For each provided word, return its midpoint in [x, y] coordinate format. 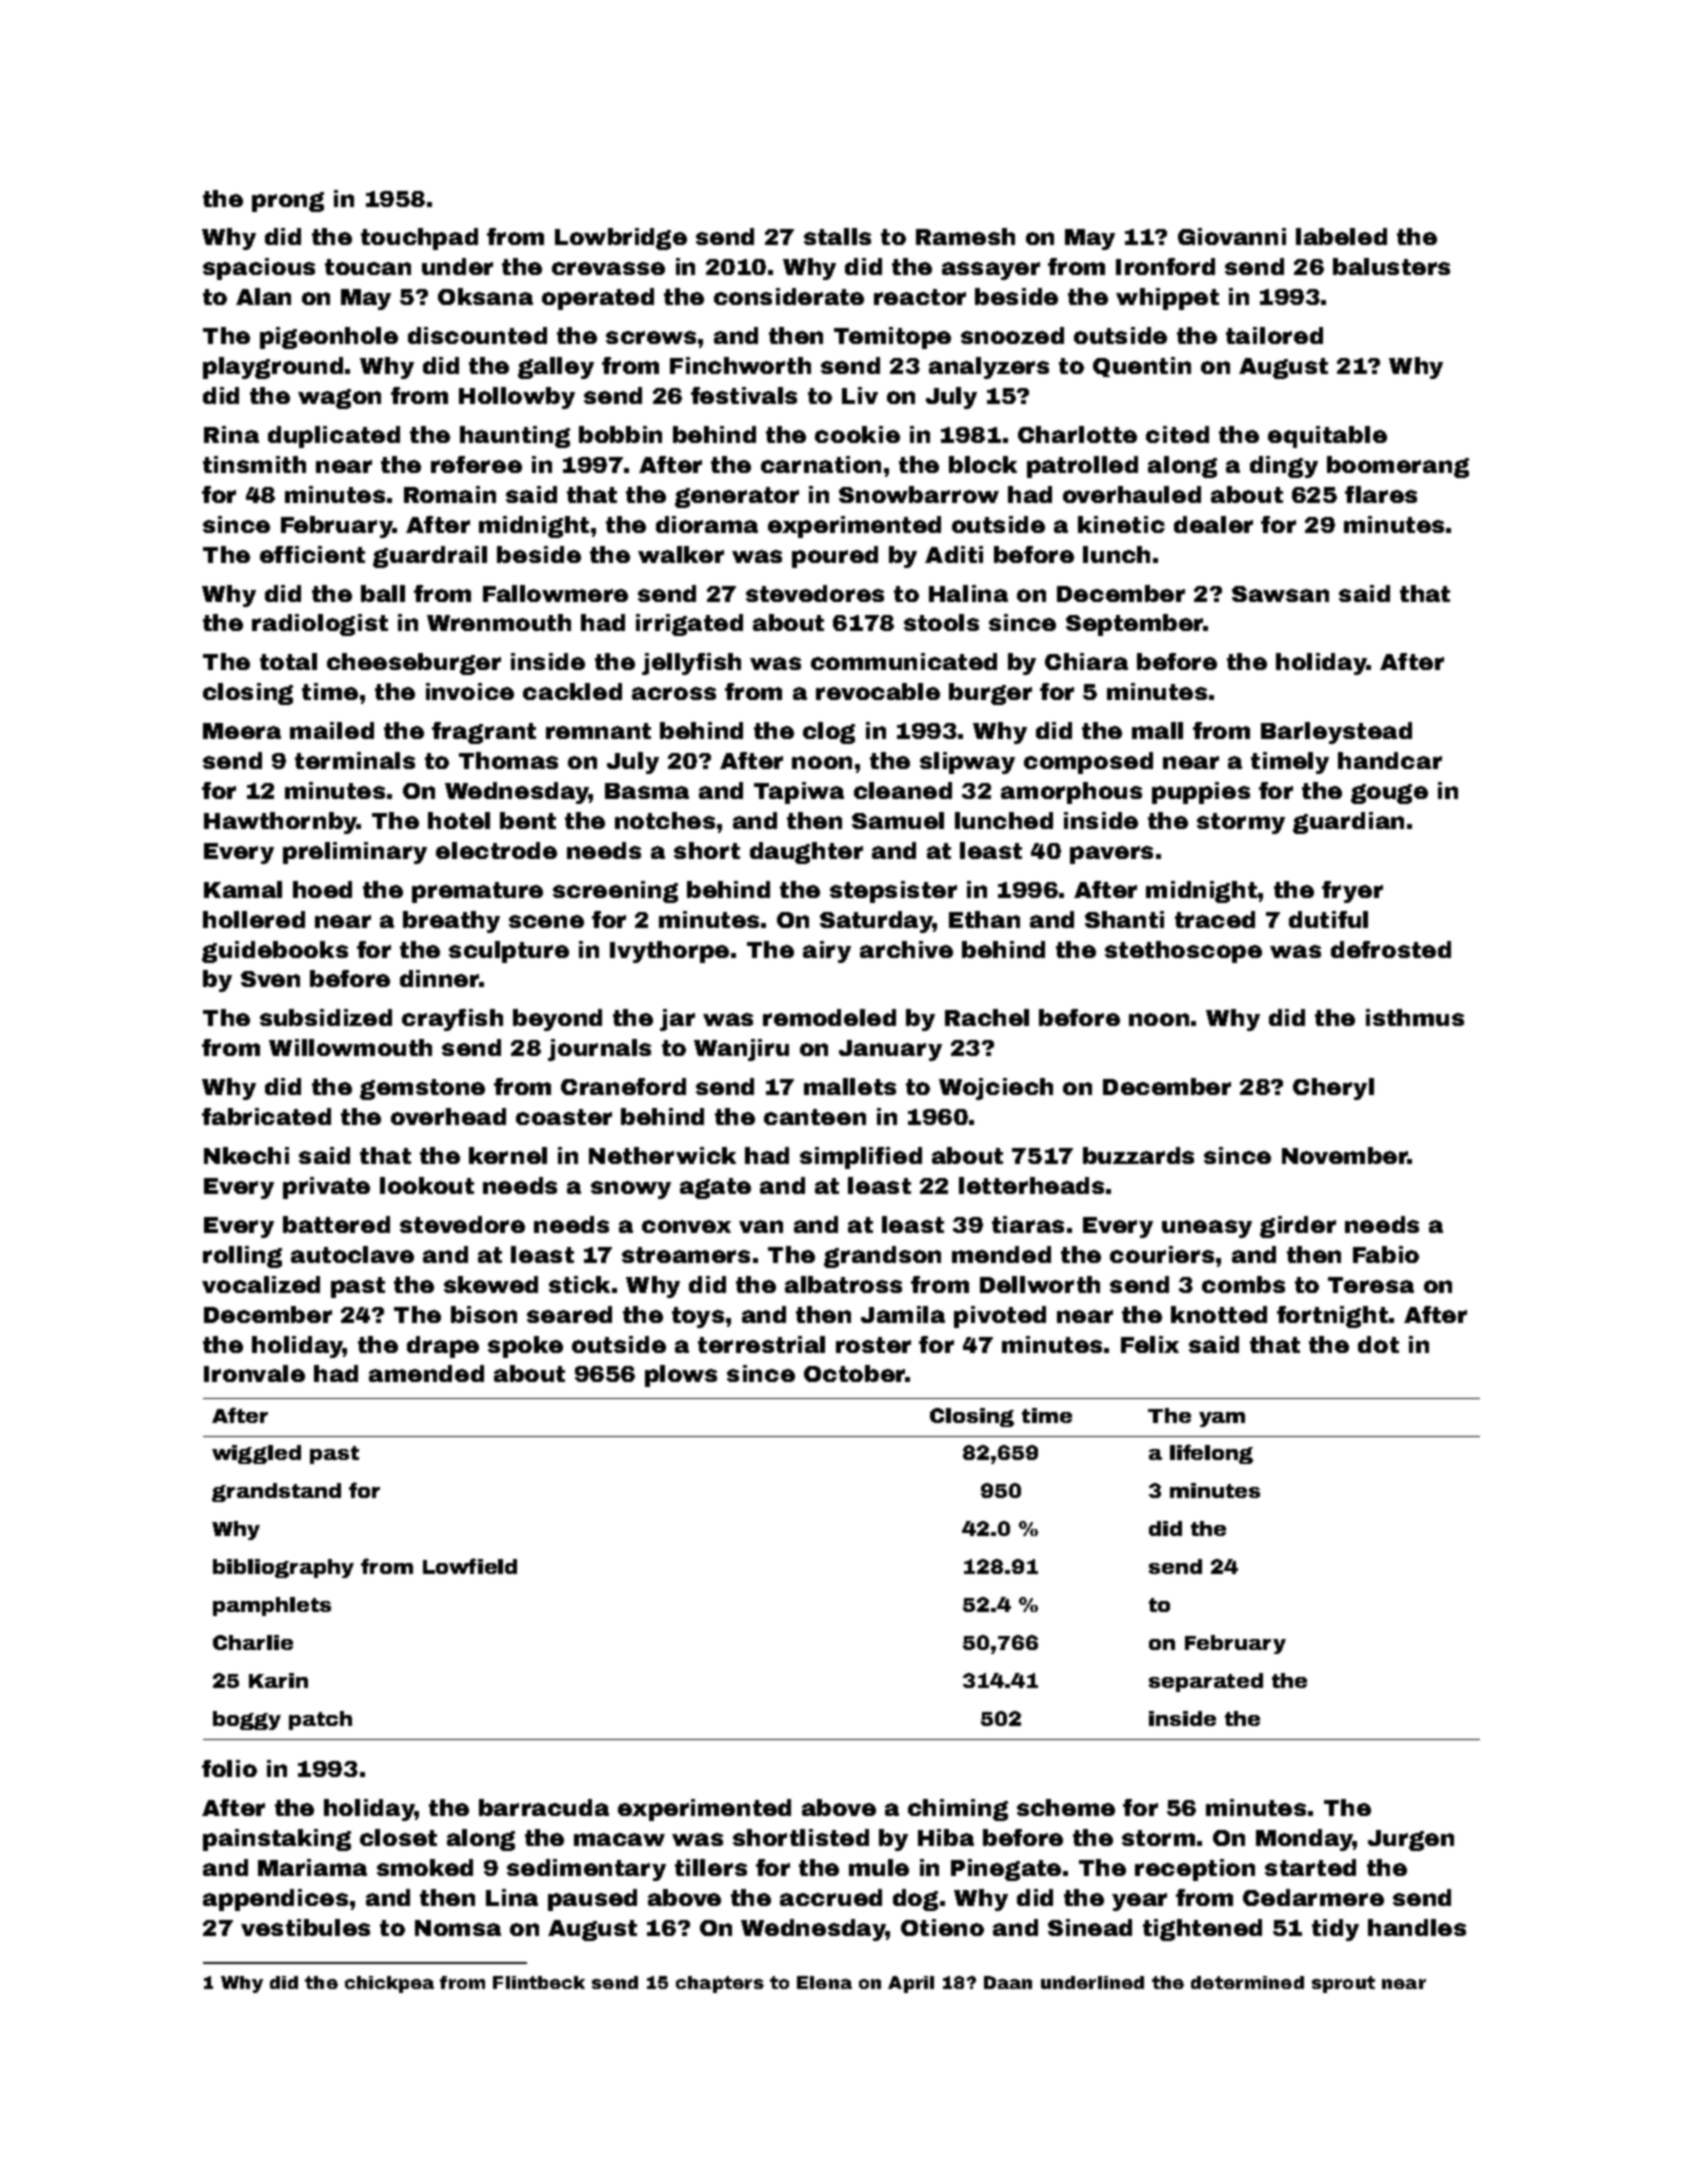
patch [320, 1720]
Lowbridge [621, 239]
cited [1177, 434]
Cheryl [1333, 1089]
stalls [837, 236]
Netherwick [662, 1155]
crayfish [452, 1020]
